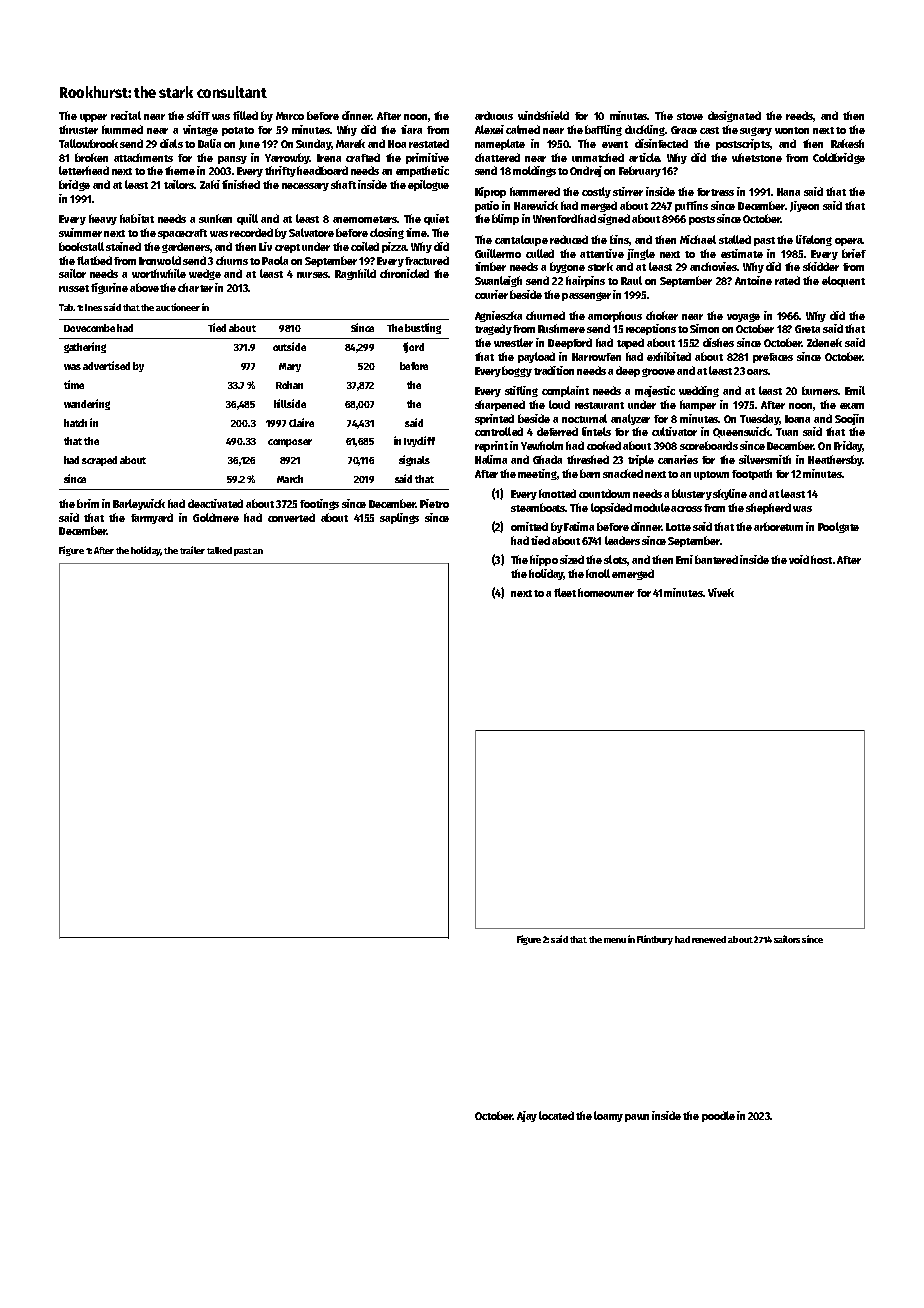 This screenshot has width=924, height=1308. Describe the element at coordinates (734, 116) in the screenshot. I see `designated` at that location.
